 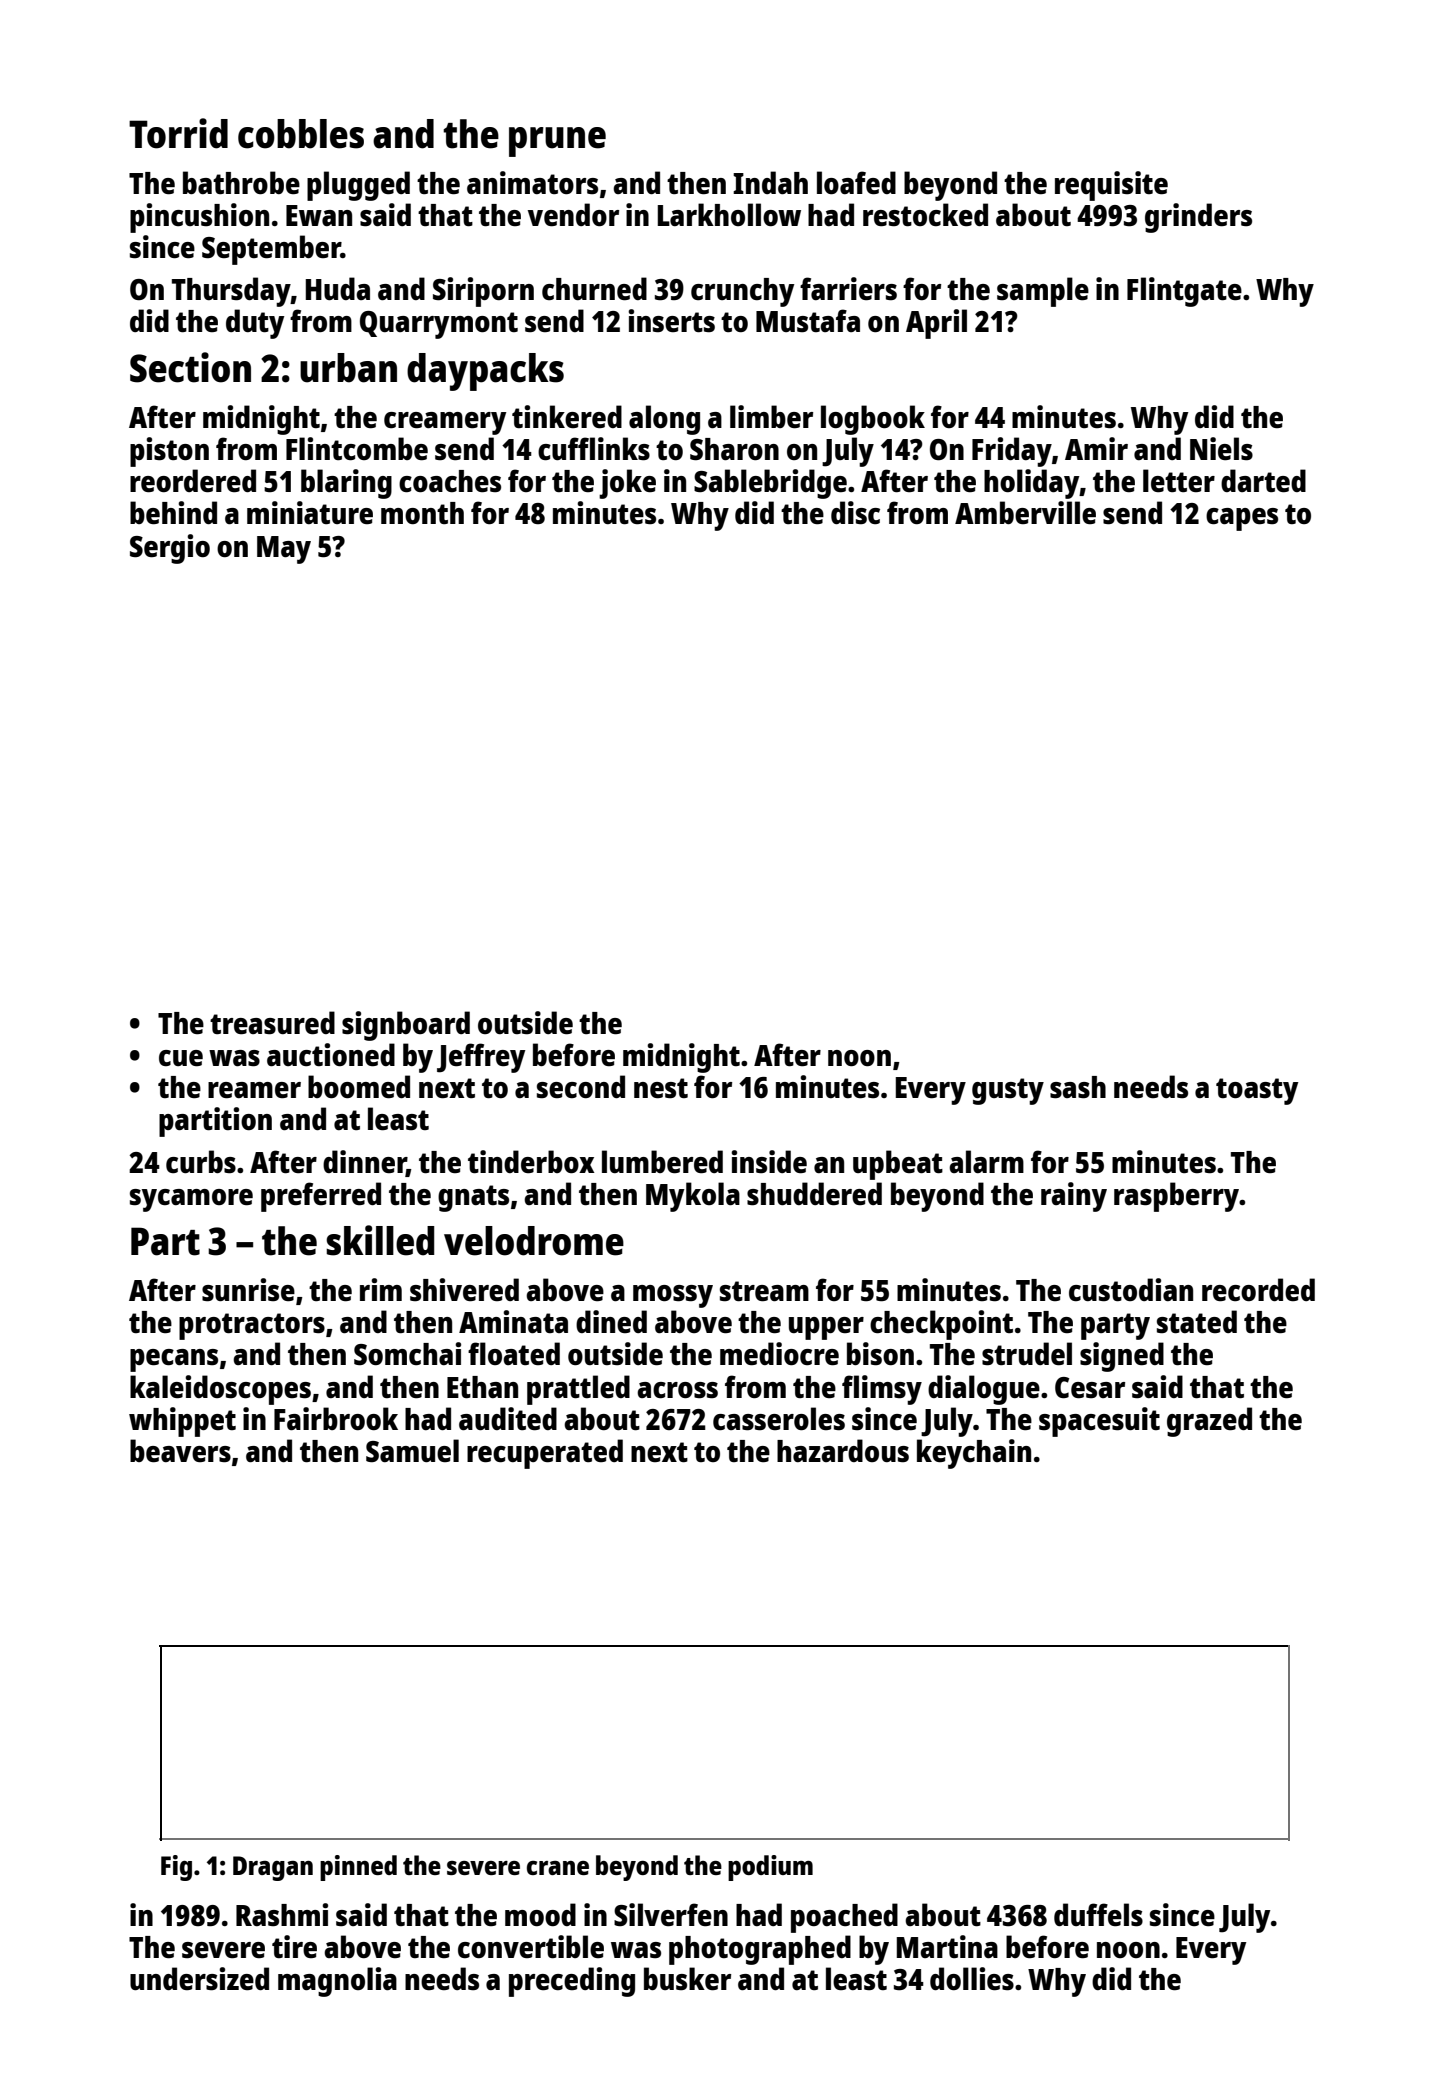 What do you see at coordinates (1043, 292) in the screenshot?
I see `sample` at bounding box center [1043, 292].
